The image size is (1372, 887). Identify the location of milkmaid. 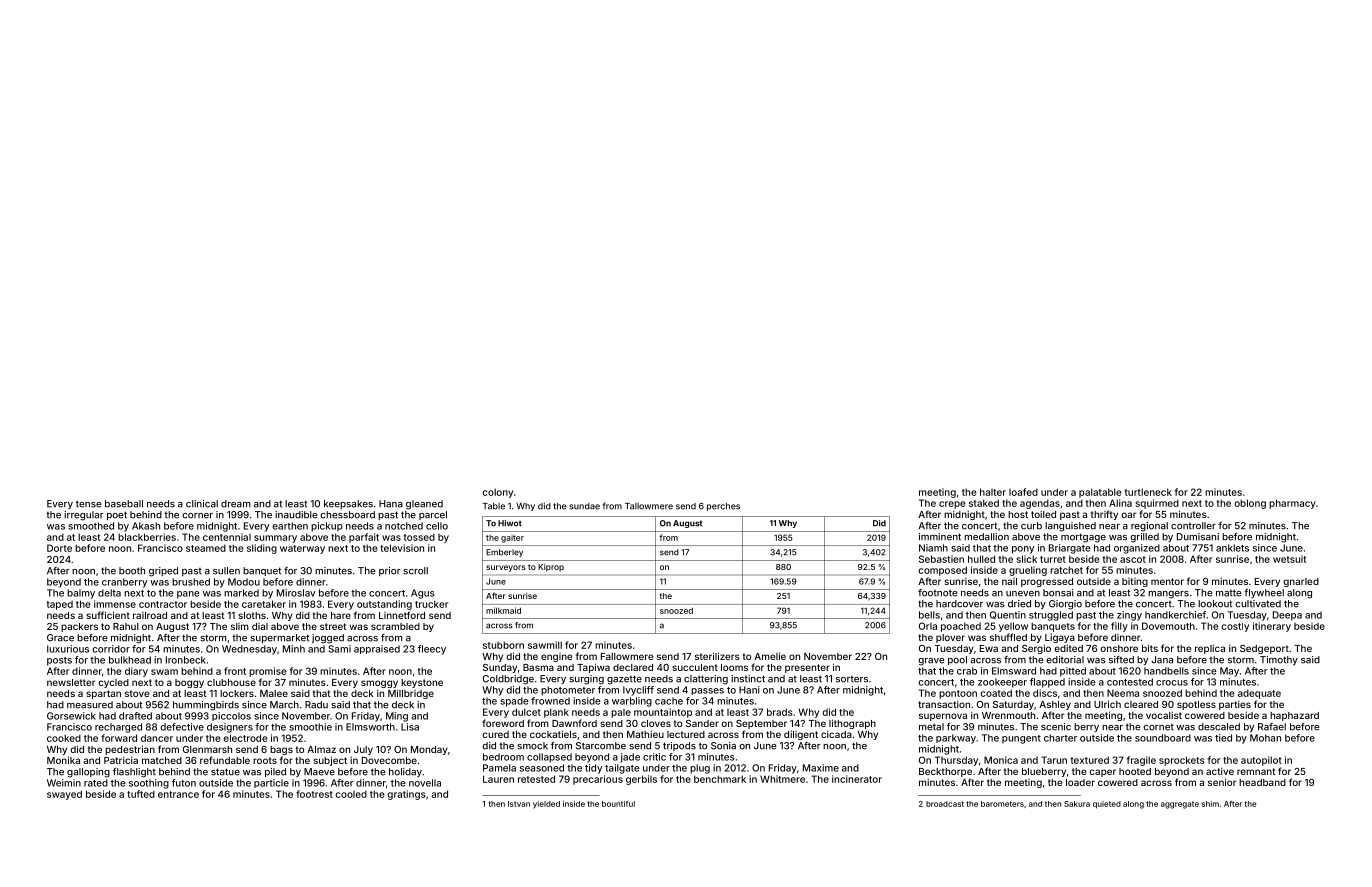
(503, 610).
